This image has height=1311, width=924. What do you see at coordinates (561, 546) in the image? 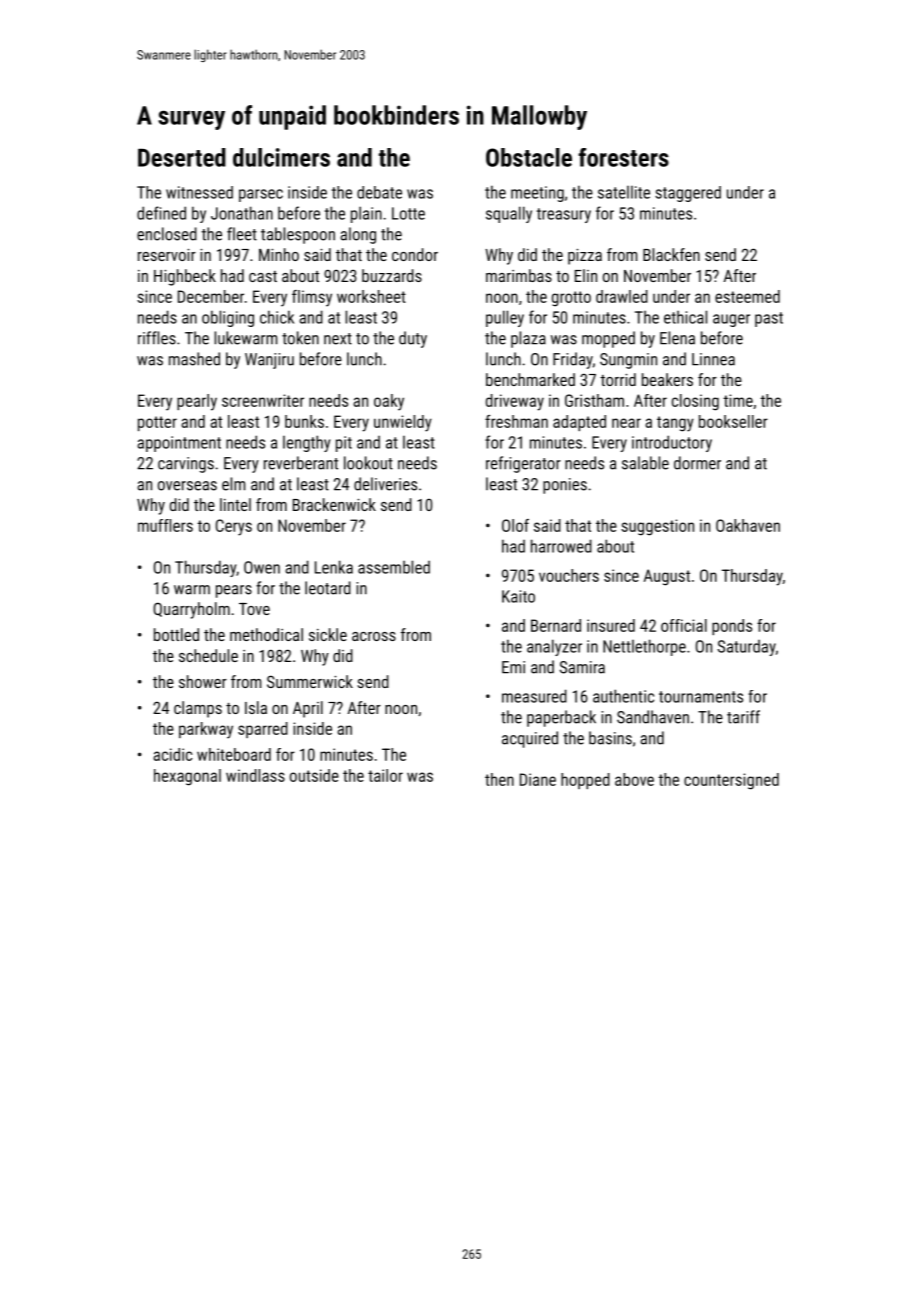
I see `harrowed` at bounding box center [561, 546].
